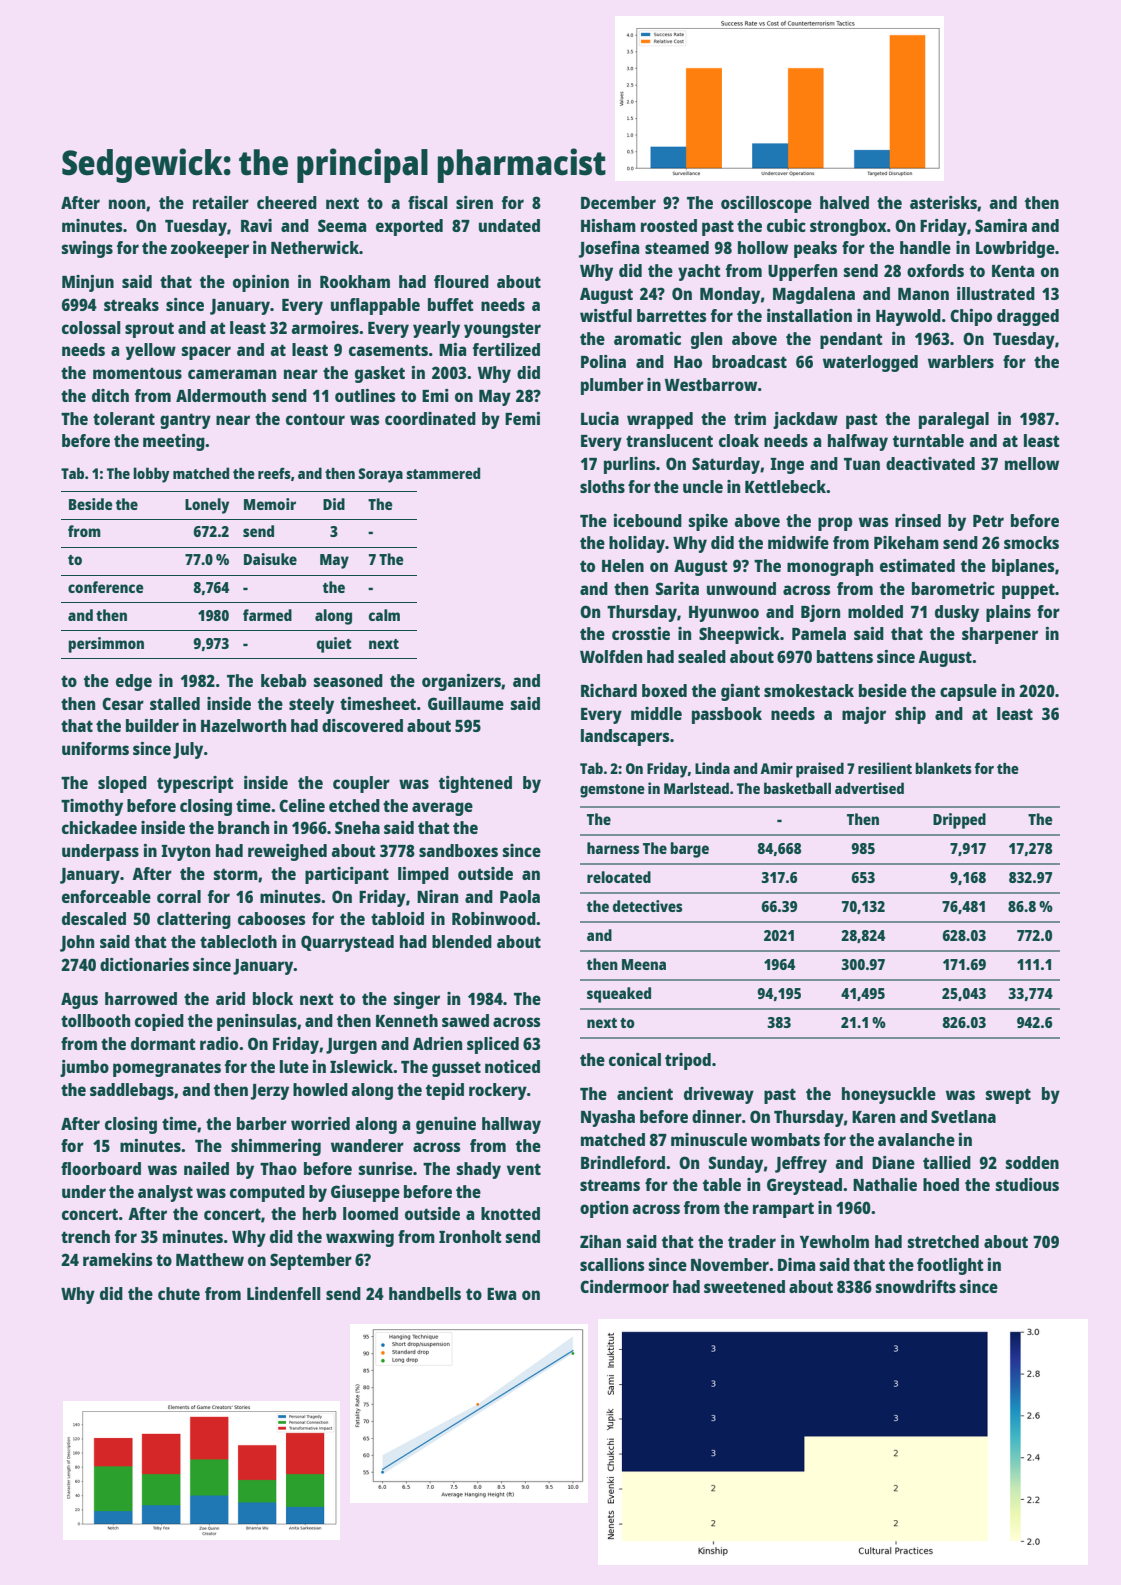 The image size is (1121, 1585). I want to click on oscilloscope, so click(766, 204).
